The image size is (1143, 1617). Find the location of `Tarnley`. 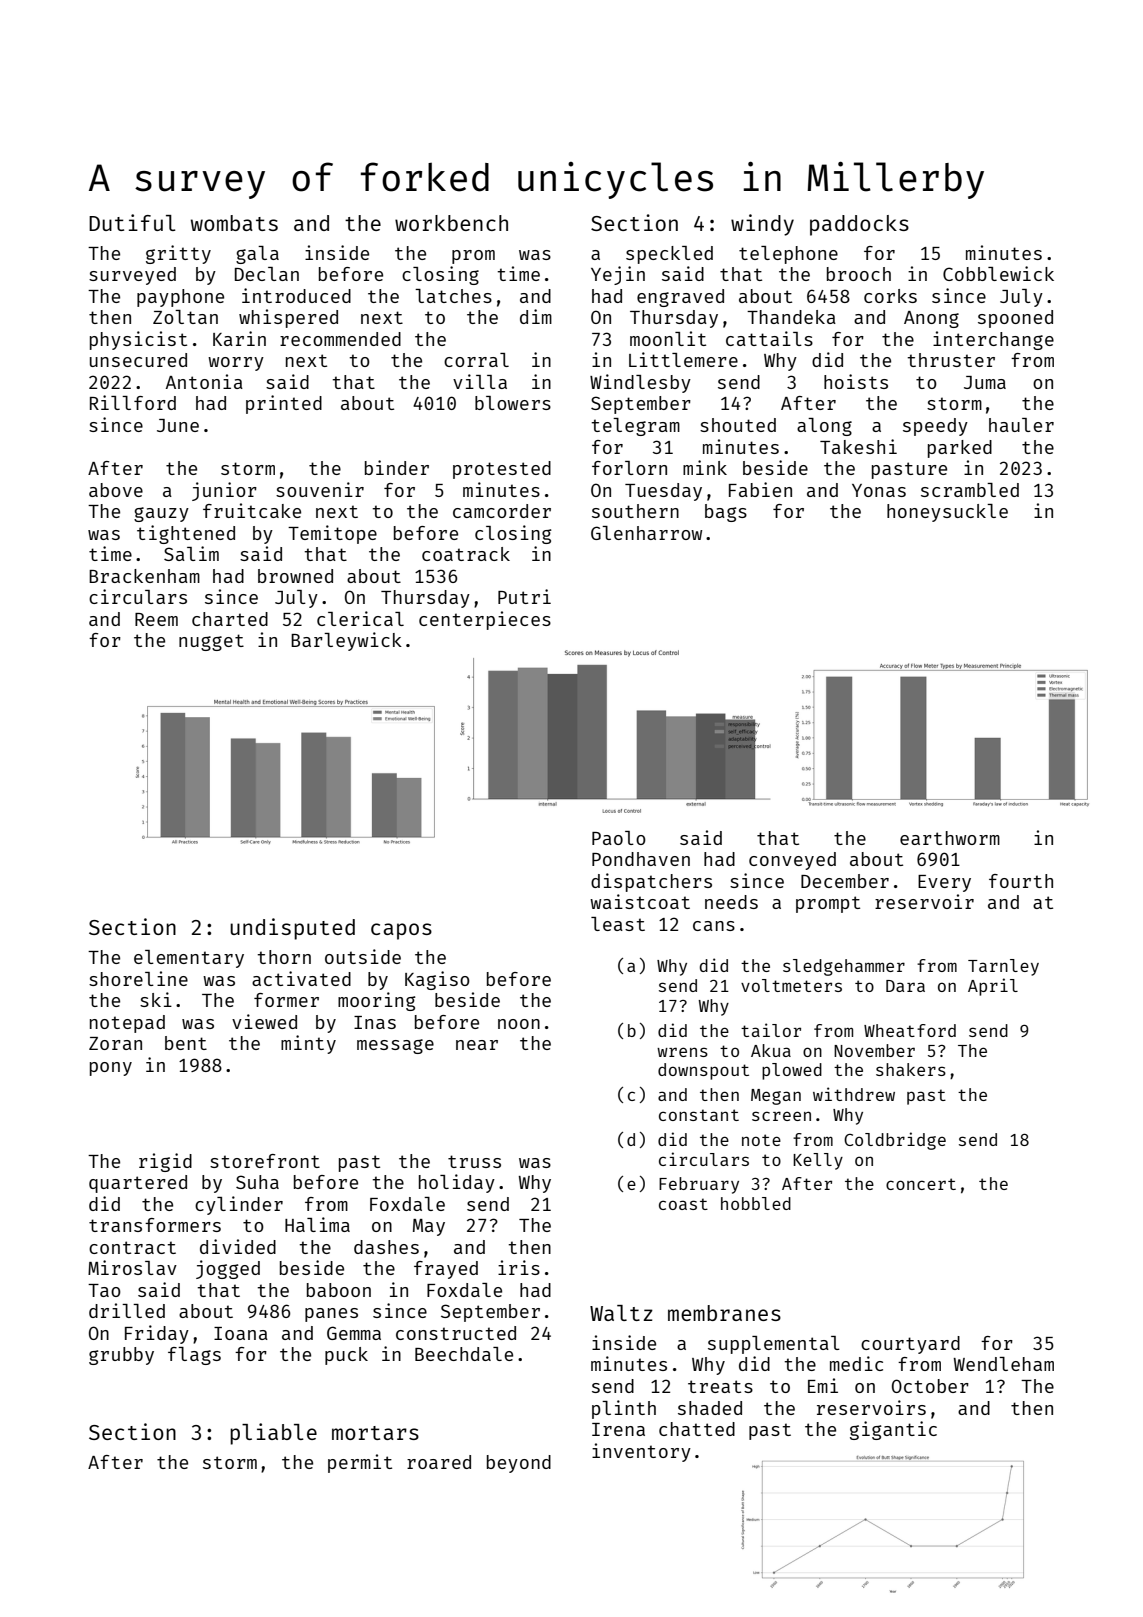

Tarnley is located at coordinates (1003, 967).
